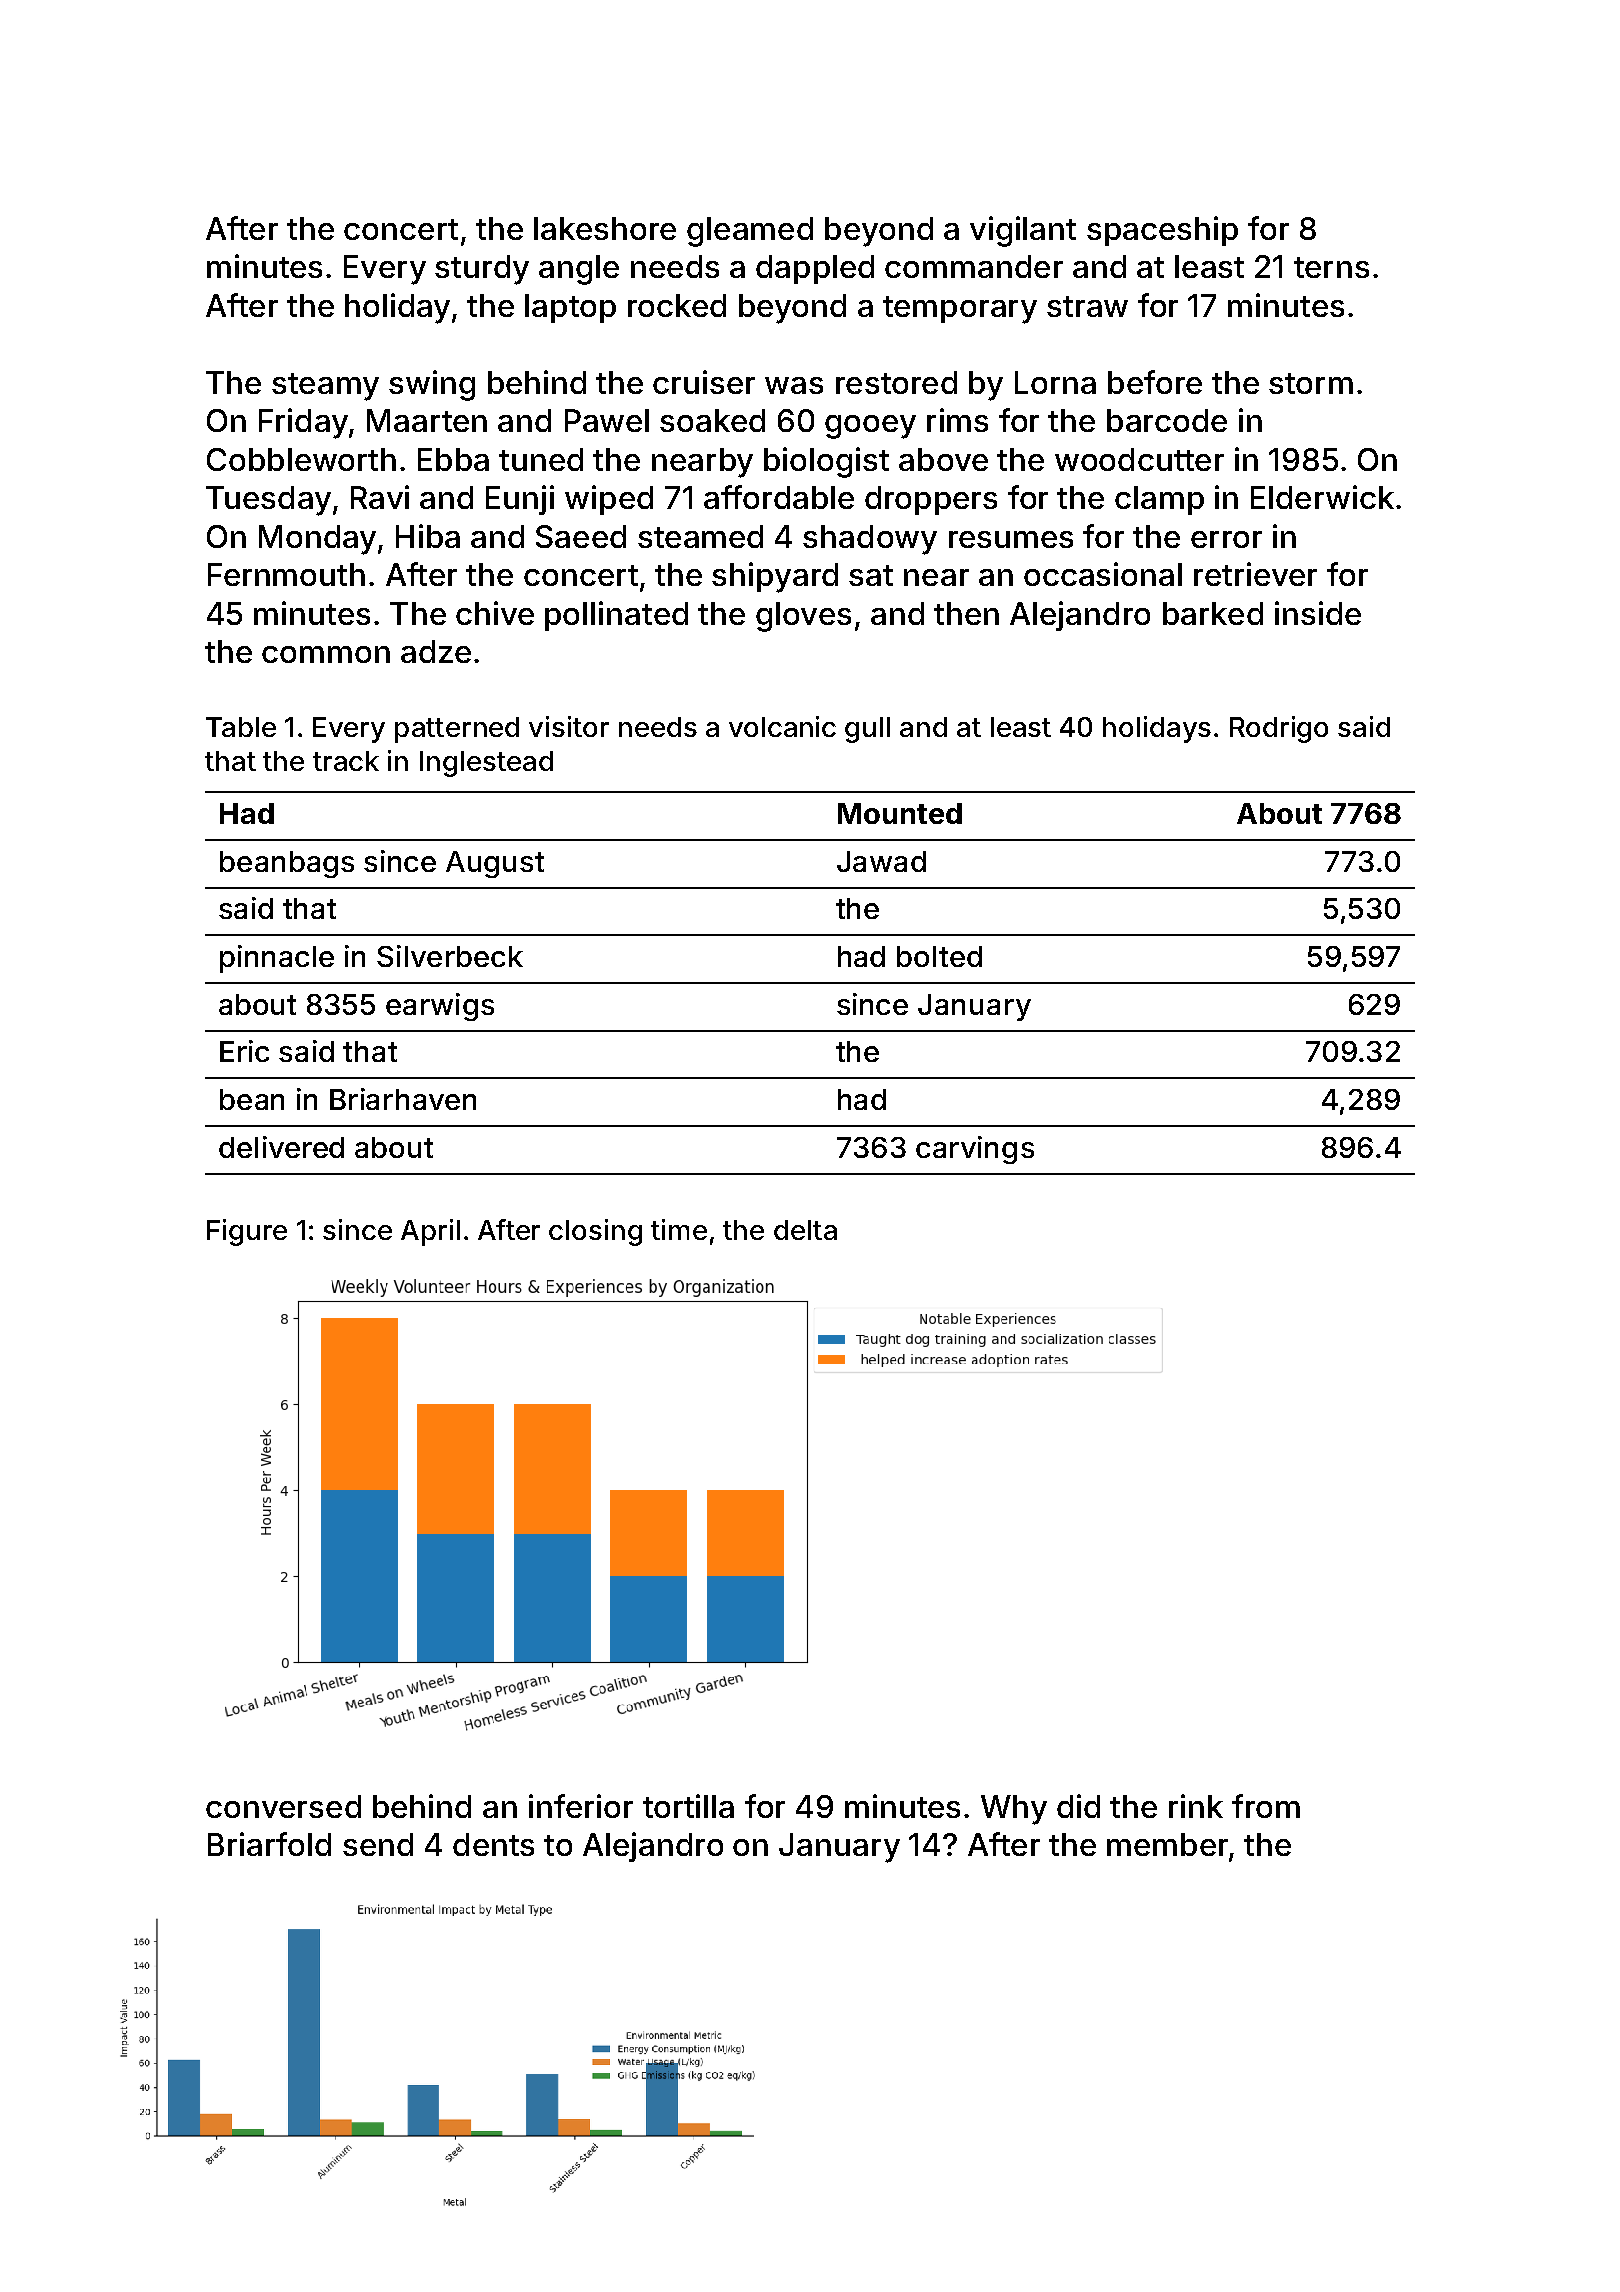  I want to click on steamy, so click(325, 387).
